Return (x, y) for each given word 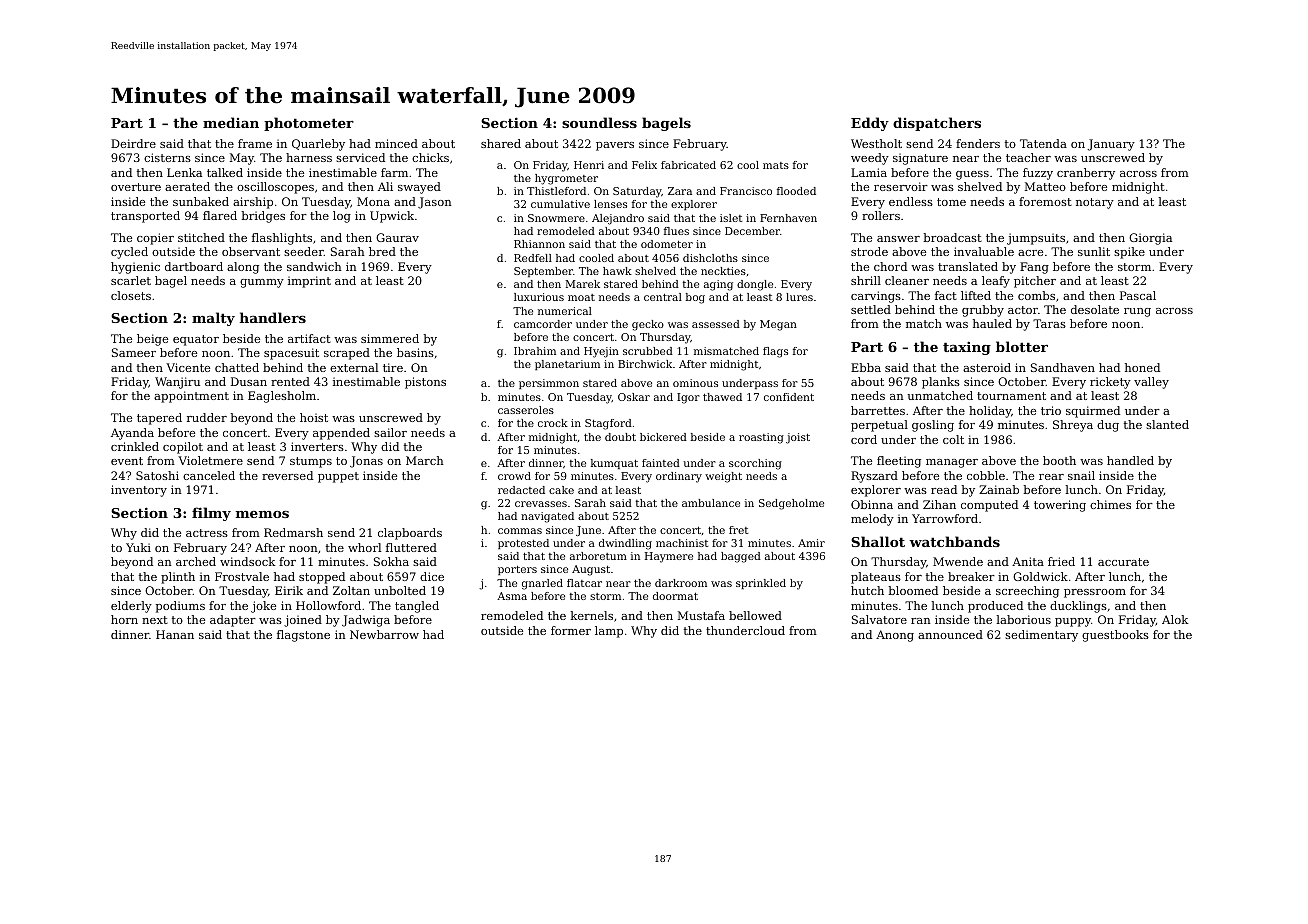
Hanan (175, 634)
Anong (895, 636)
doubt (620, 437)
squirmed (1093, 412)
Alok (1175, 619)
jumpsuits (1036, 239)
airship (253, 203)
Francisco (746, 191)
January (1111, 145)
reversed (287, 475)
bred (382, 251)
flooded (796, 191)
